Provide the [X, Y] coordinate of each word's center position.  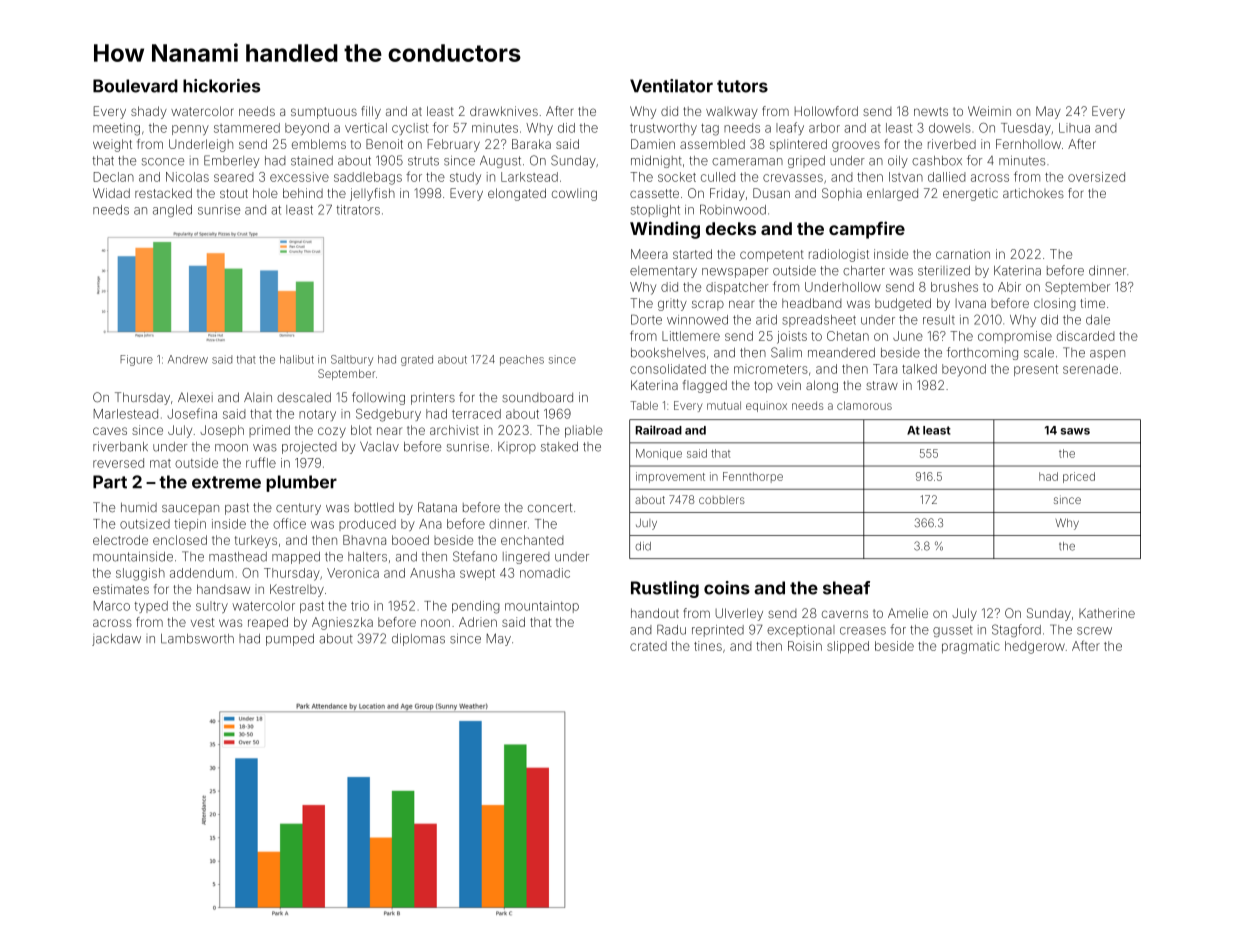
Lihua [1074, 128]
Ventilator [671, 86]
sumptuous [324, 113]
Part [110, 482]
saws [1075, 431]
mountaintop [542, 607]
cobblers [722, 500]
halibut [297, 359]
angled [172, 211]
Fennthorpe [753, 477]
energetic [970, 194]
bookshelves [668, 353]
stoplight [655, 211]
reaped [268, 623]
